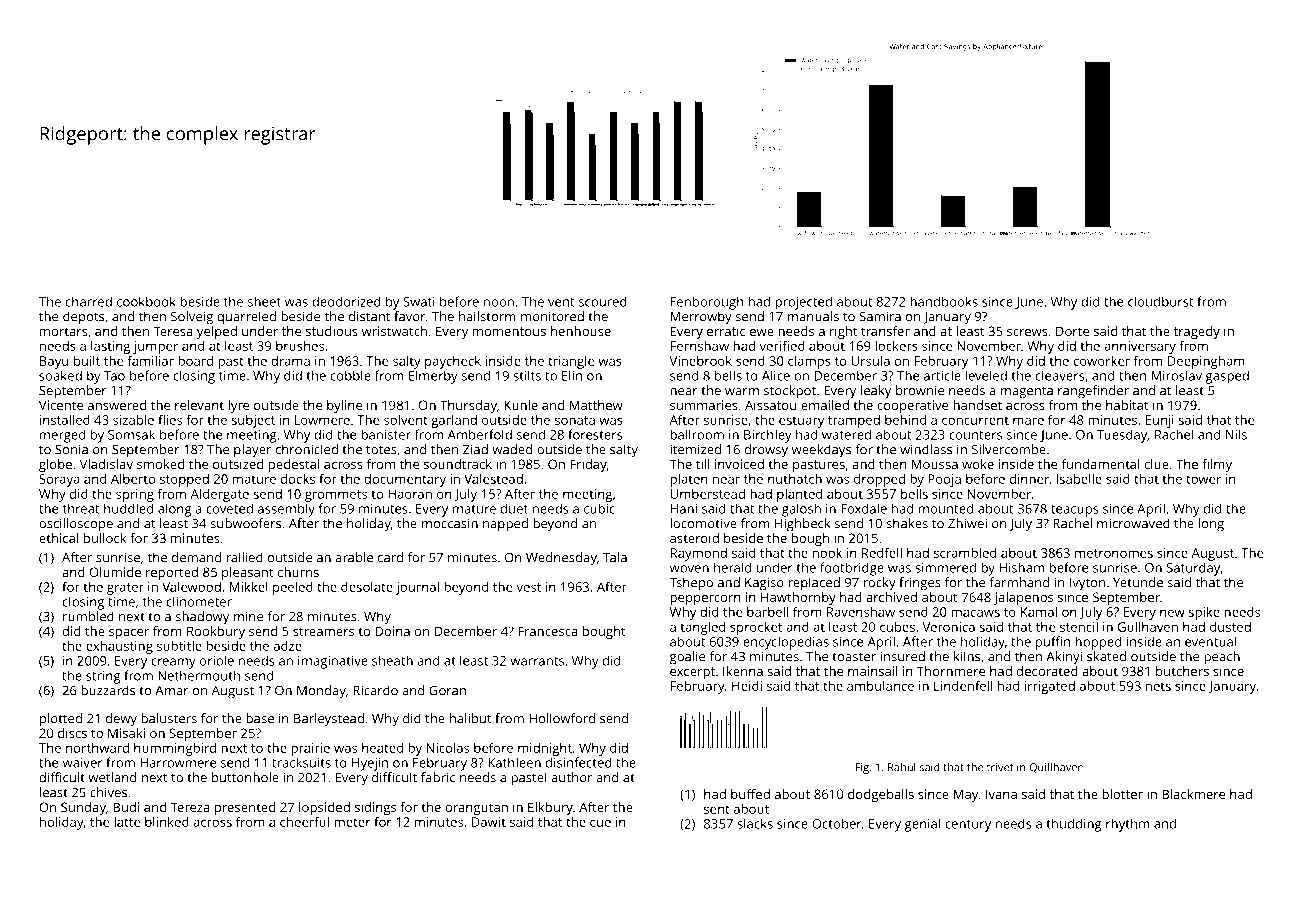 The image size is (1308, 924). What do you see at coordinates (579, 762) in the image?
I see `disinfected` at bounding box center [579, 762].
